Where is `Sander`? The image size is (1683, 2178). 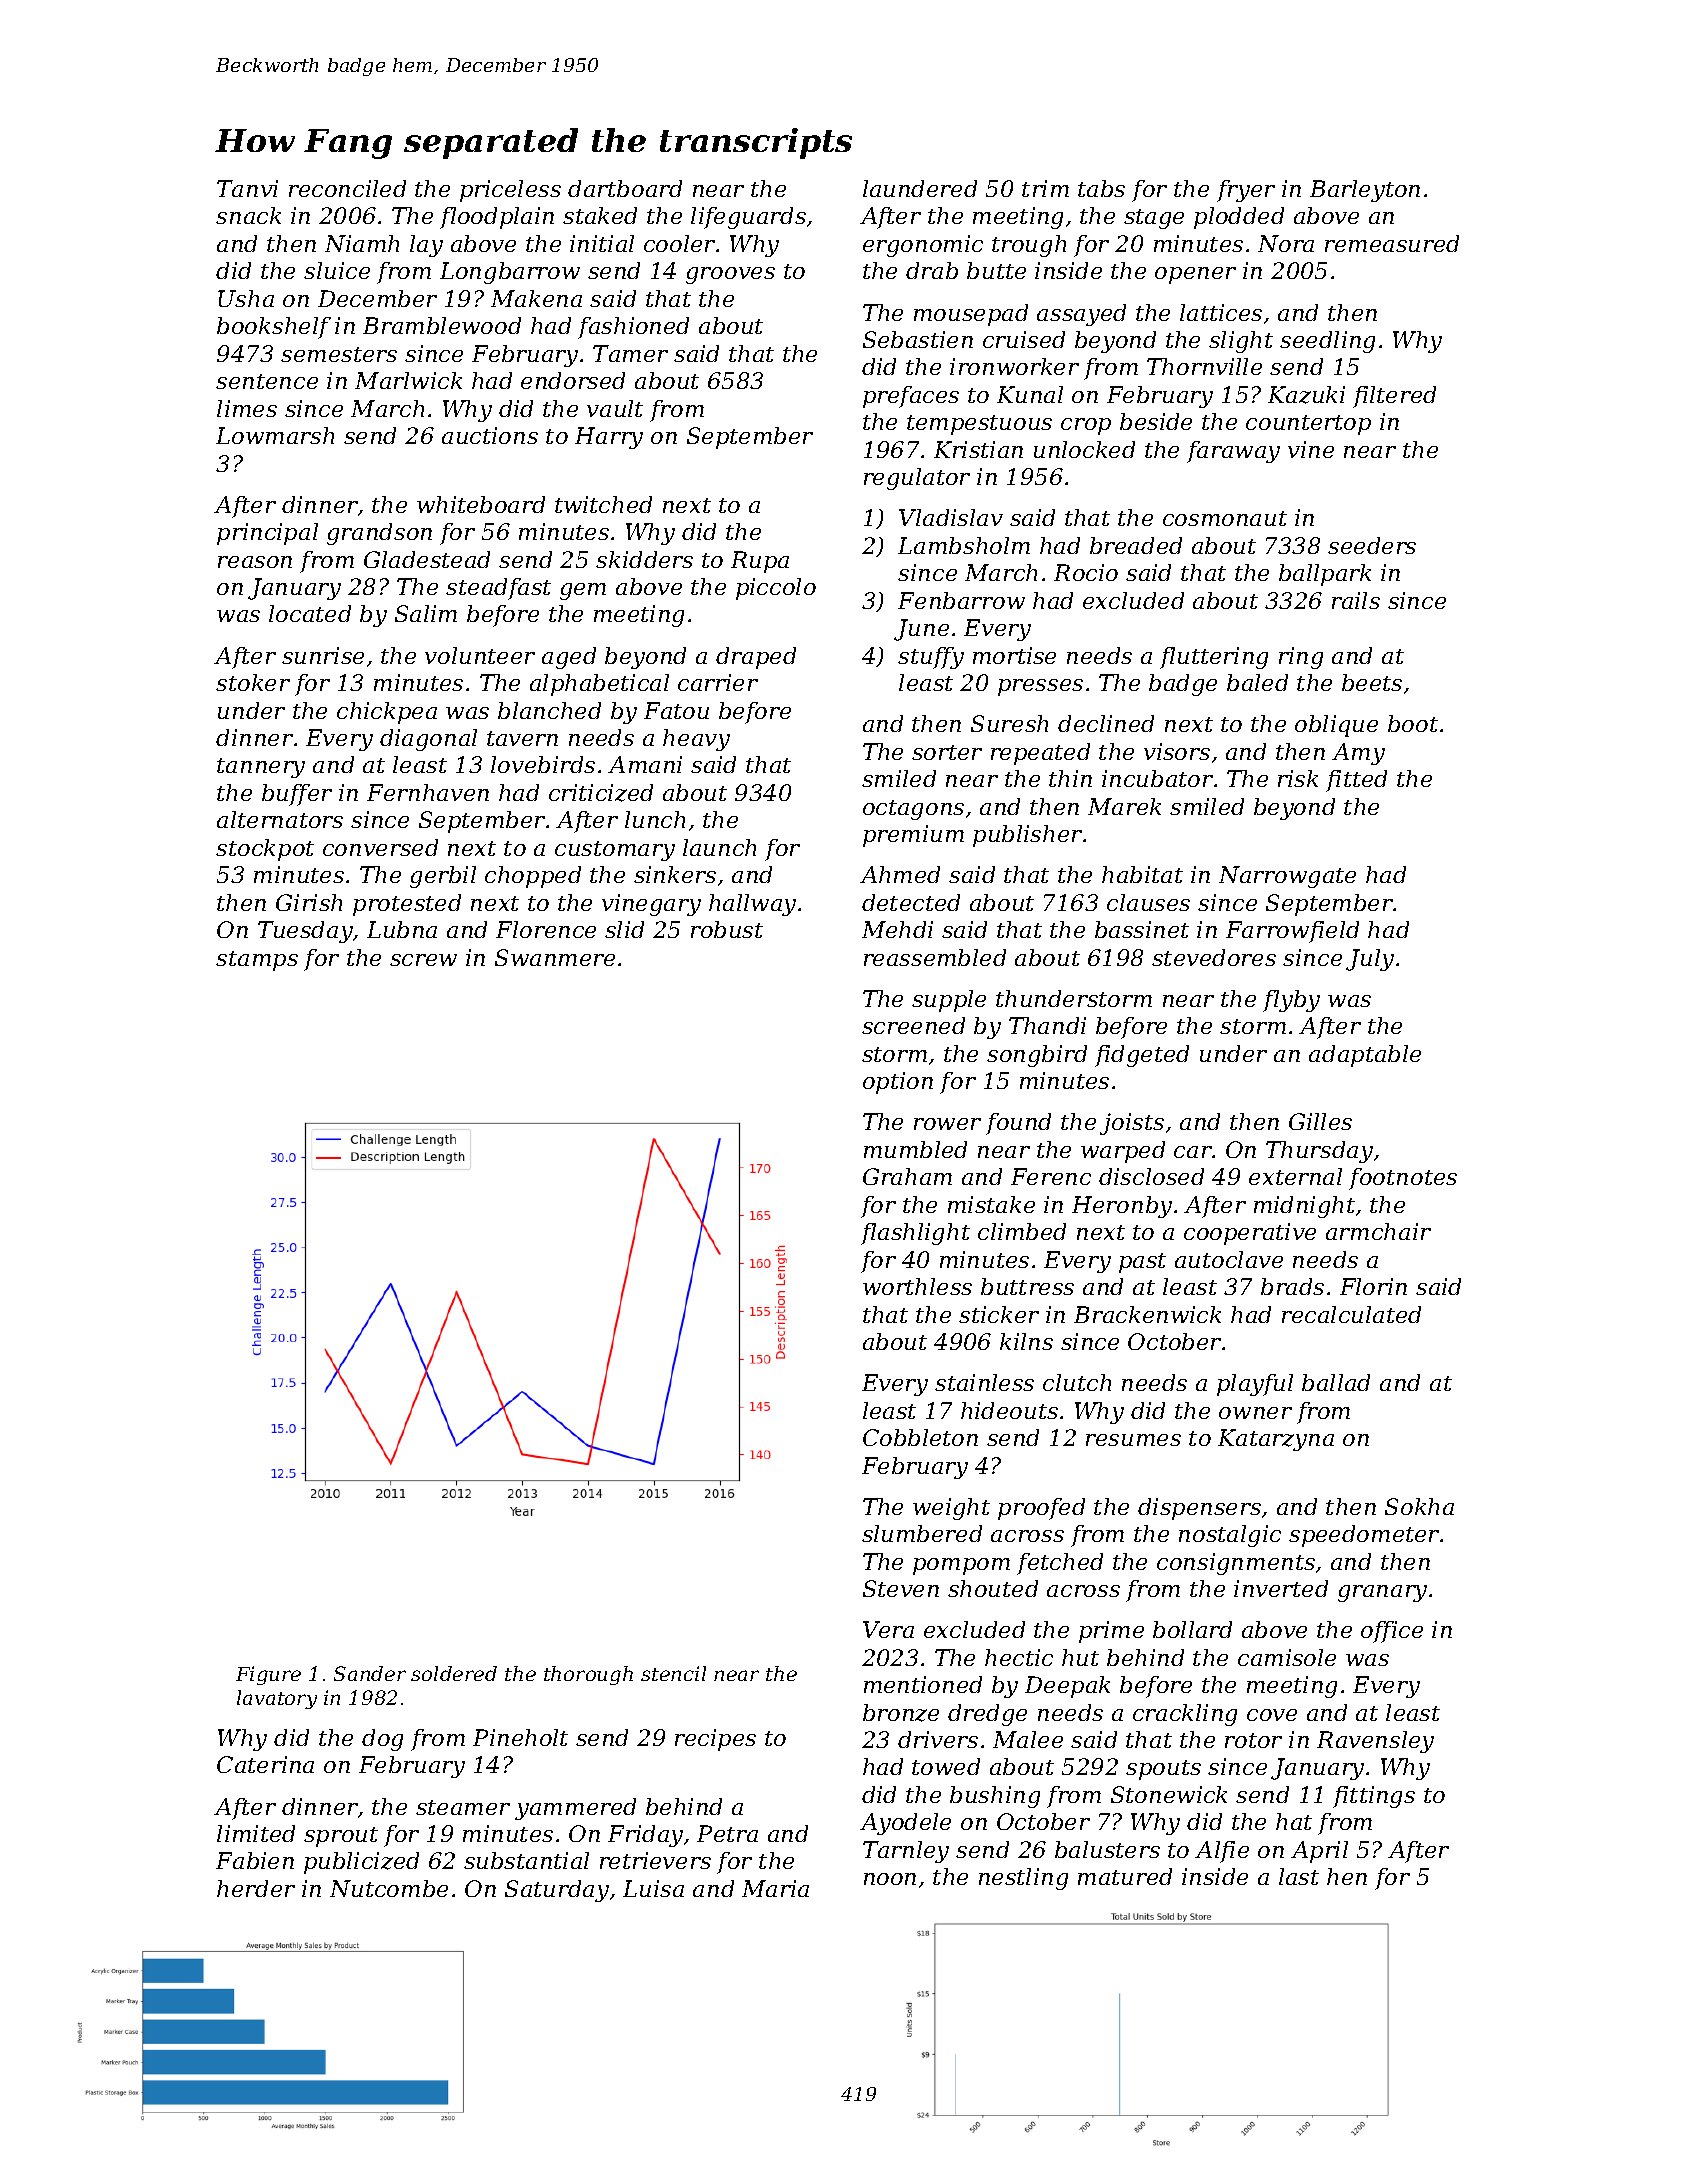
Sander is located at coordinates (370, 1673).
